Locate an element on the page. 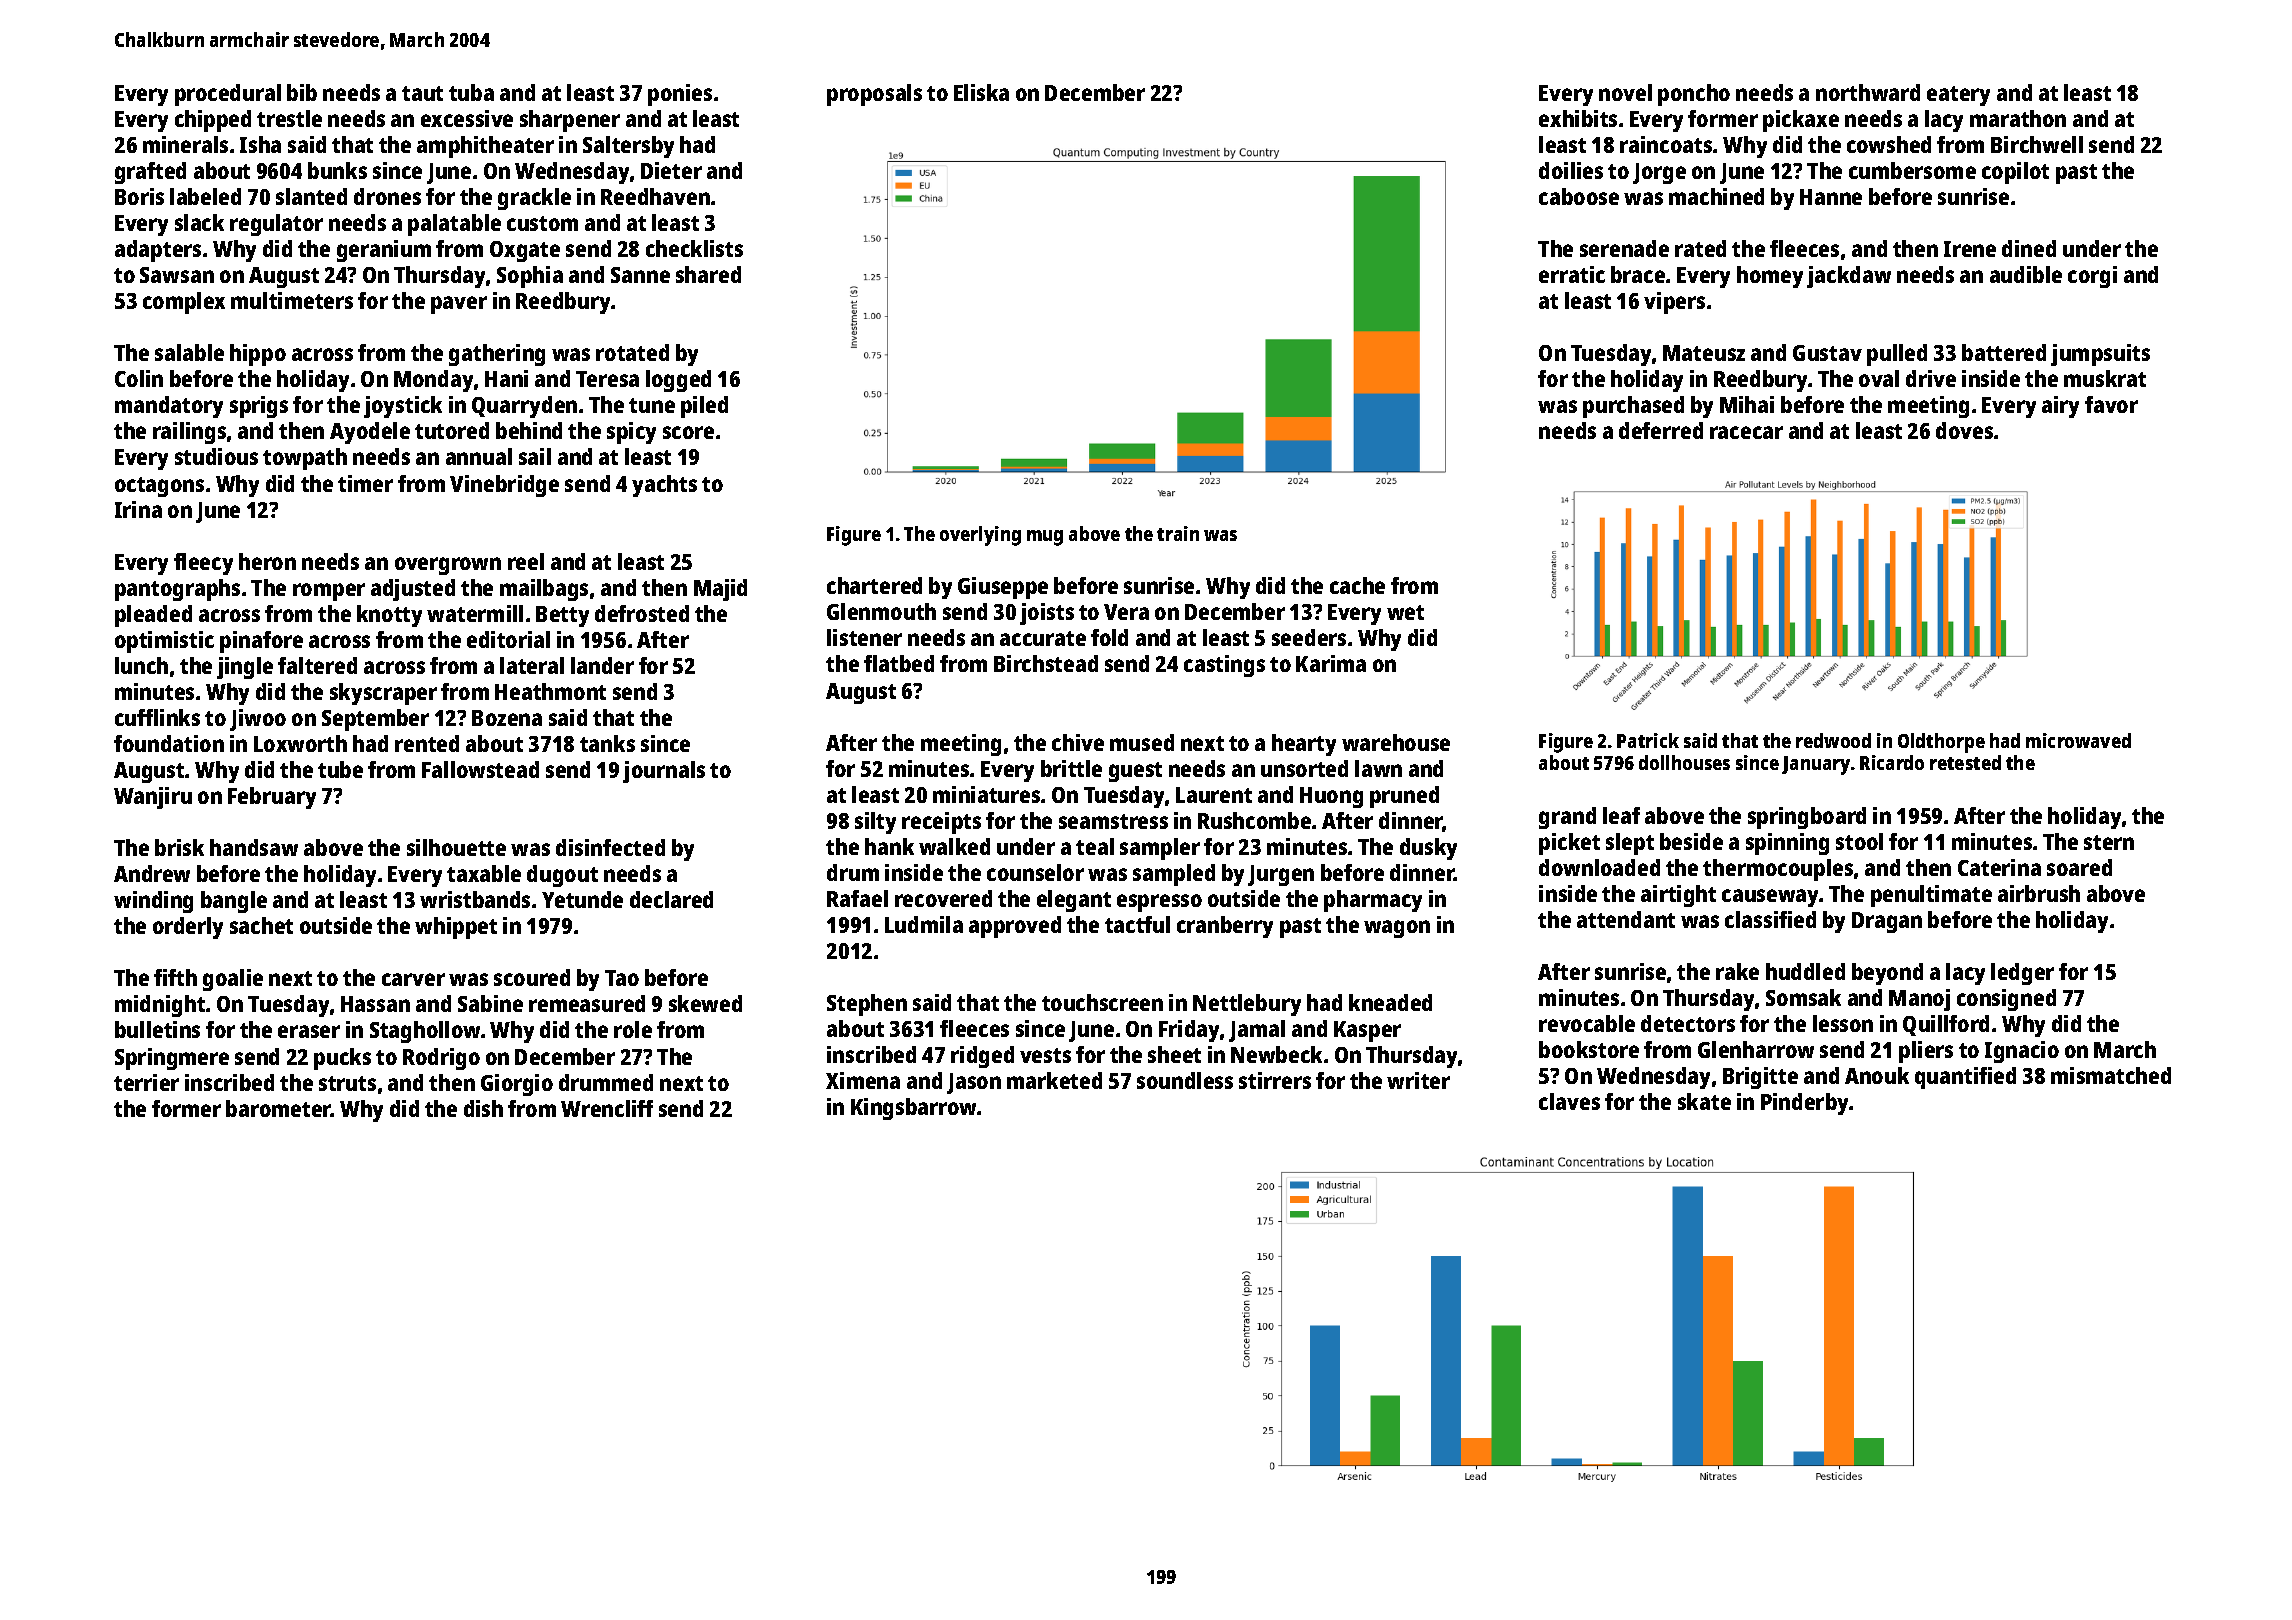  Kasper is located at coordinates (1367, 1031).
